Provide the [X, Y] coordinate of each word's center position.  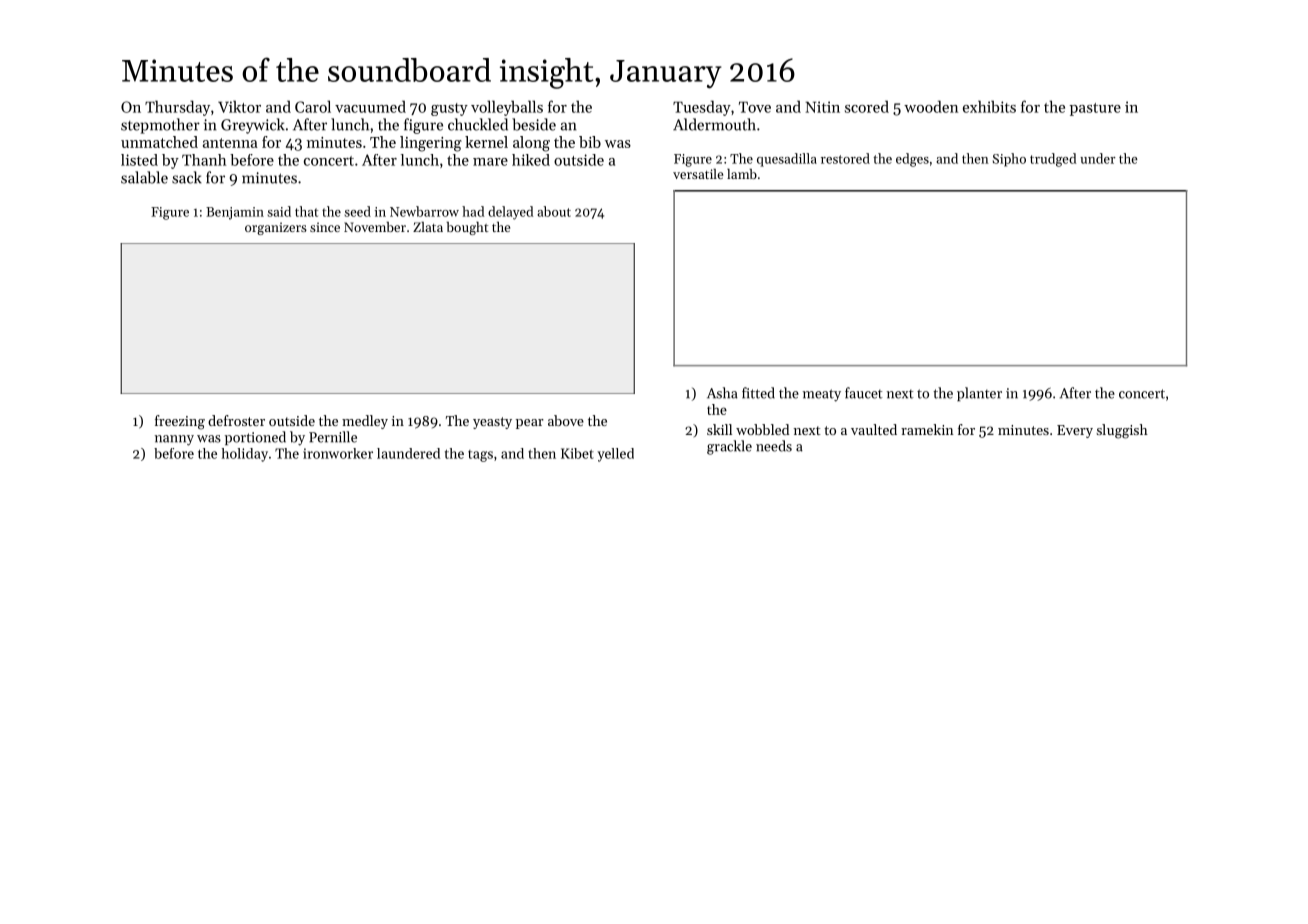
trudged [1053, 160]
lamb [742, 173]
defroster [236, 420]
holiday [245, 455]
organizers [276, 228]
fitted [758, 393]
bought [467, 228]
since [325, 227]
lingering [431, 144]
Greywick [253, 126]
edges [912, 160]
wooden [931, 106]
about [554, 211]
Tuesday [702, 108]
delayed [510, 213]
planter [979, 394]
